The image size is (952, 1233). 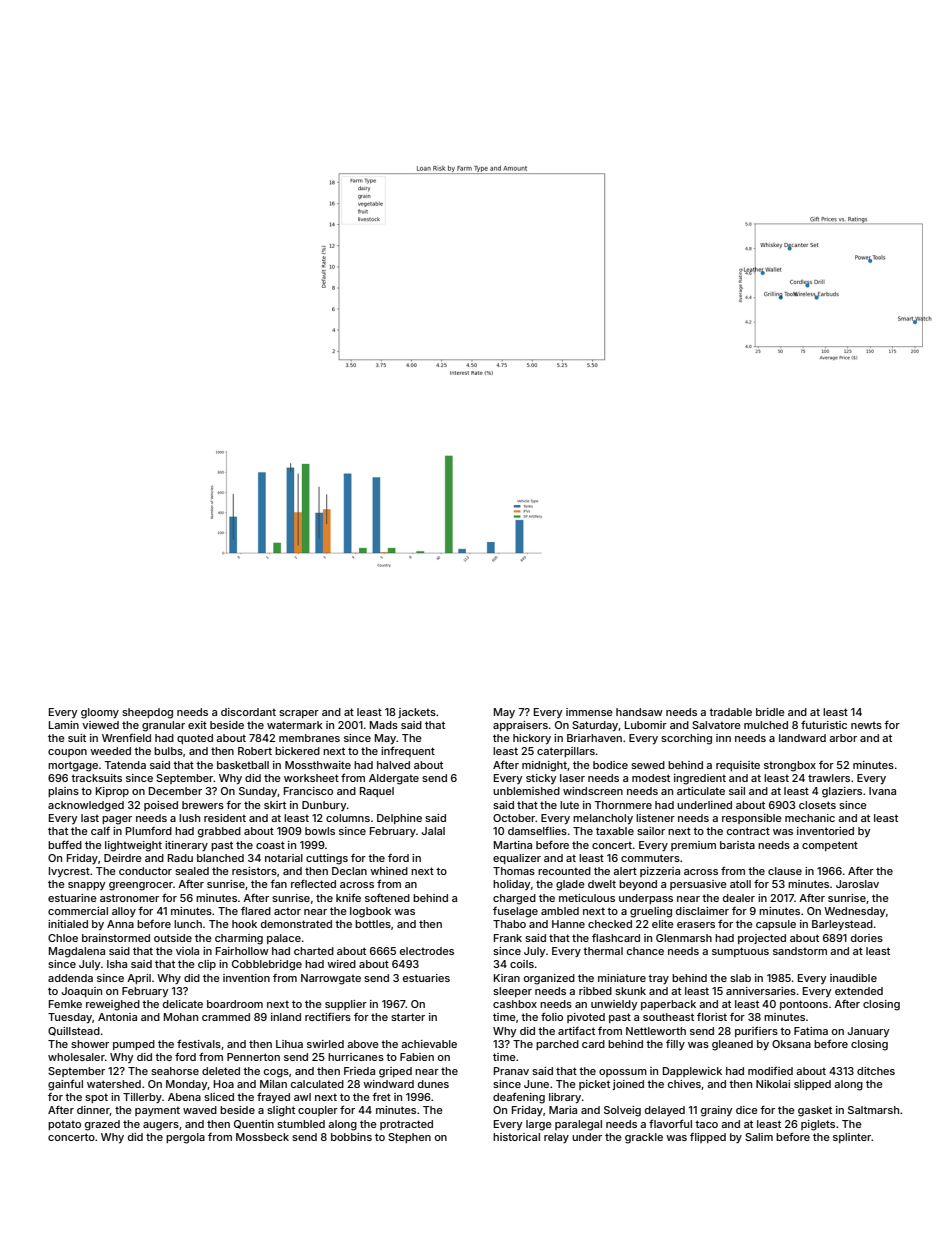 I want to click on modified, so click(x=770, y=1070).
